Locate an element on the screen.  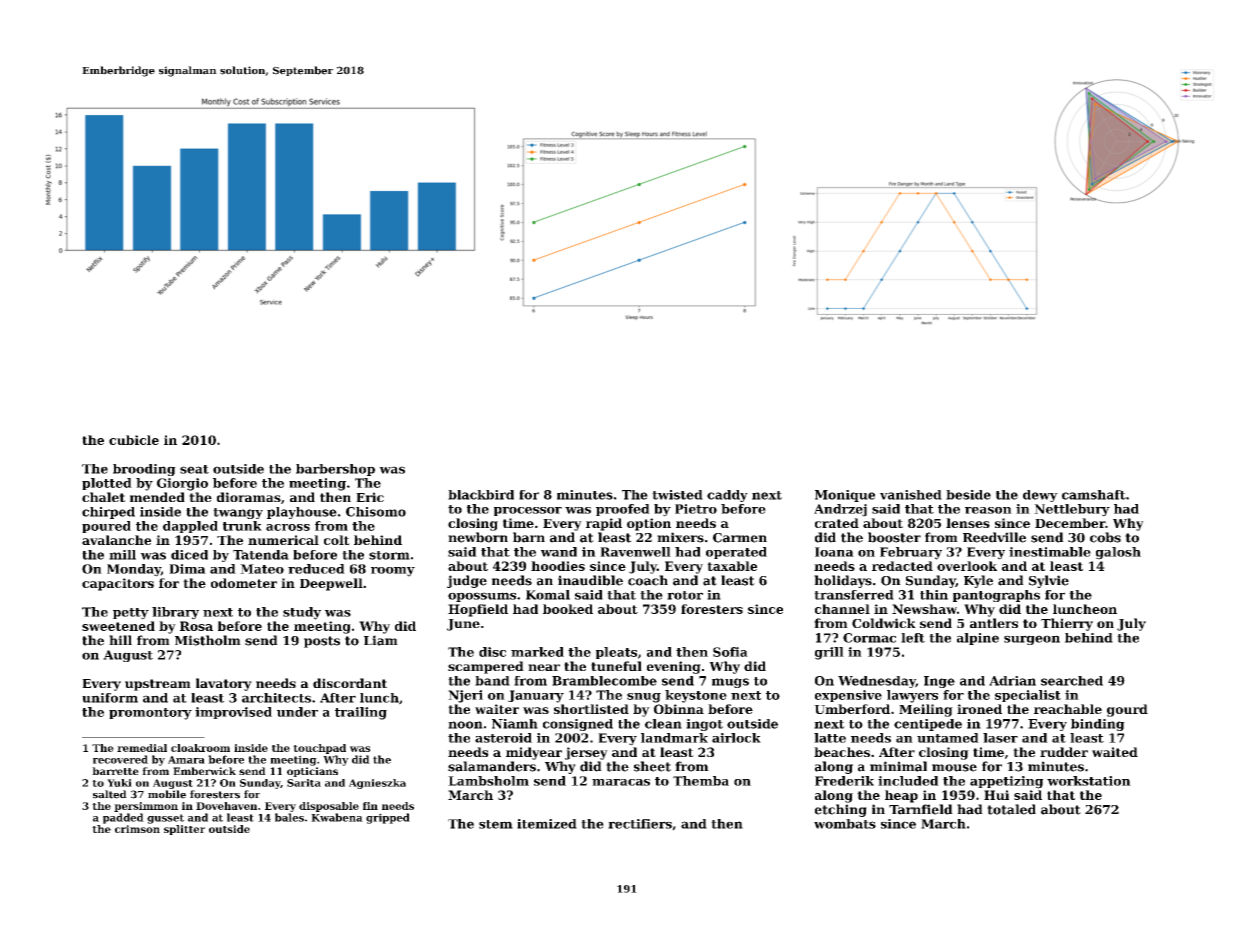
heap is located at coordinates (901, 796).
